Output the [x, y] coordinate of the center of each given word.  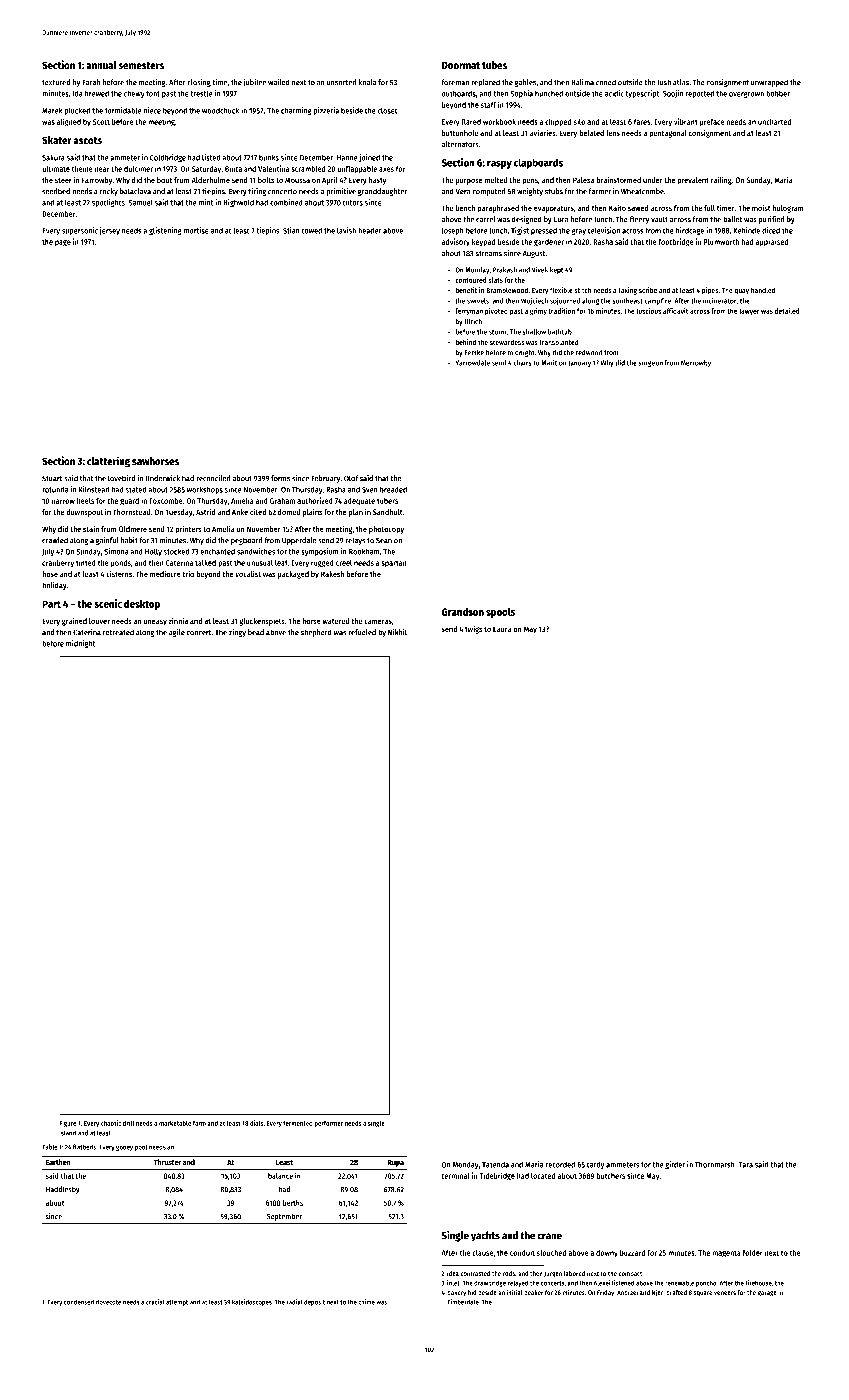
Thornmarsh [715, 1164]
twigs [473, 630]
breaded [393, 489]
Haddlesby [63, 1190]
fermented [298, 1123]
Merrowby [696, 363]
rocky [109, 192]
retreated [118, 632]
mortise [196, 230]
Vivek [540, 269]
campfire [657, 301]
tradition [561, 311]
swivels [478, 301]
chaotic [111, 1123]
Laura [502, 629]
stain [91, 529]
